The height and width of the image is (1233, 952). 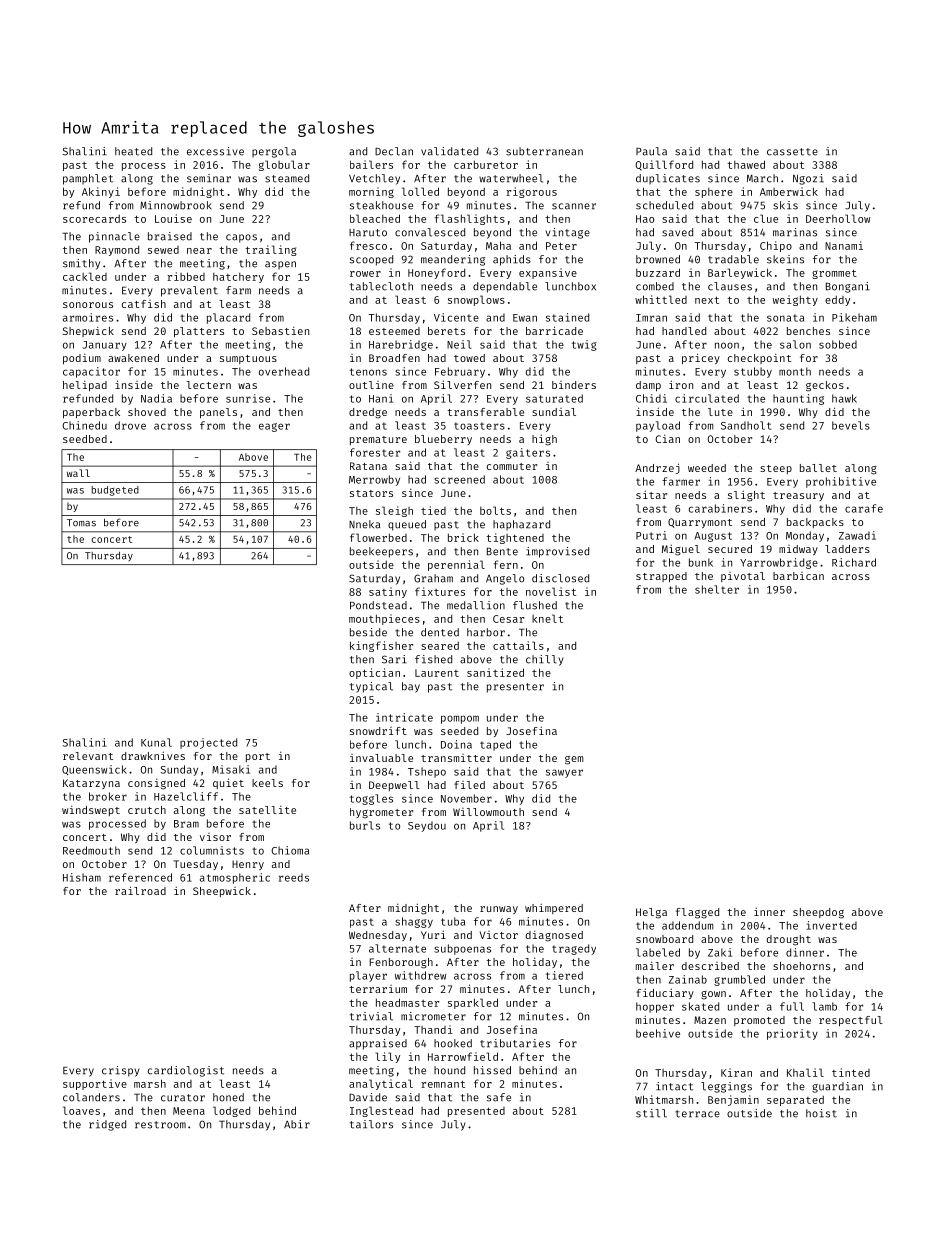 What do you see at coordinates (505, 287) in the image?
I see `dependable` at bounding box center [505, 287].
